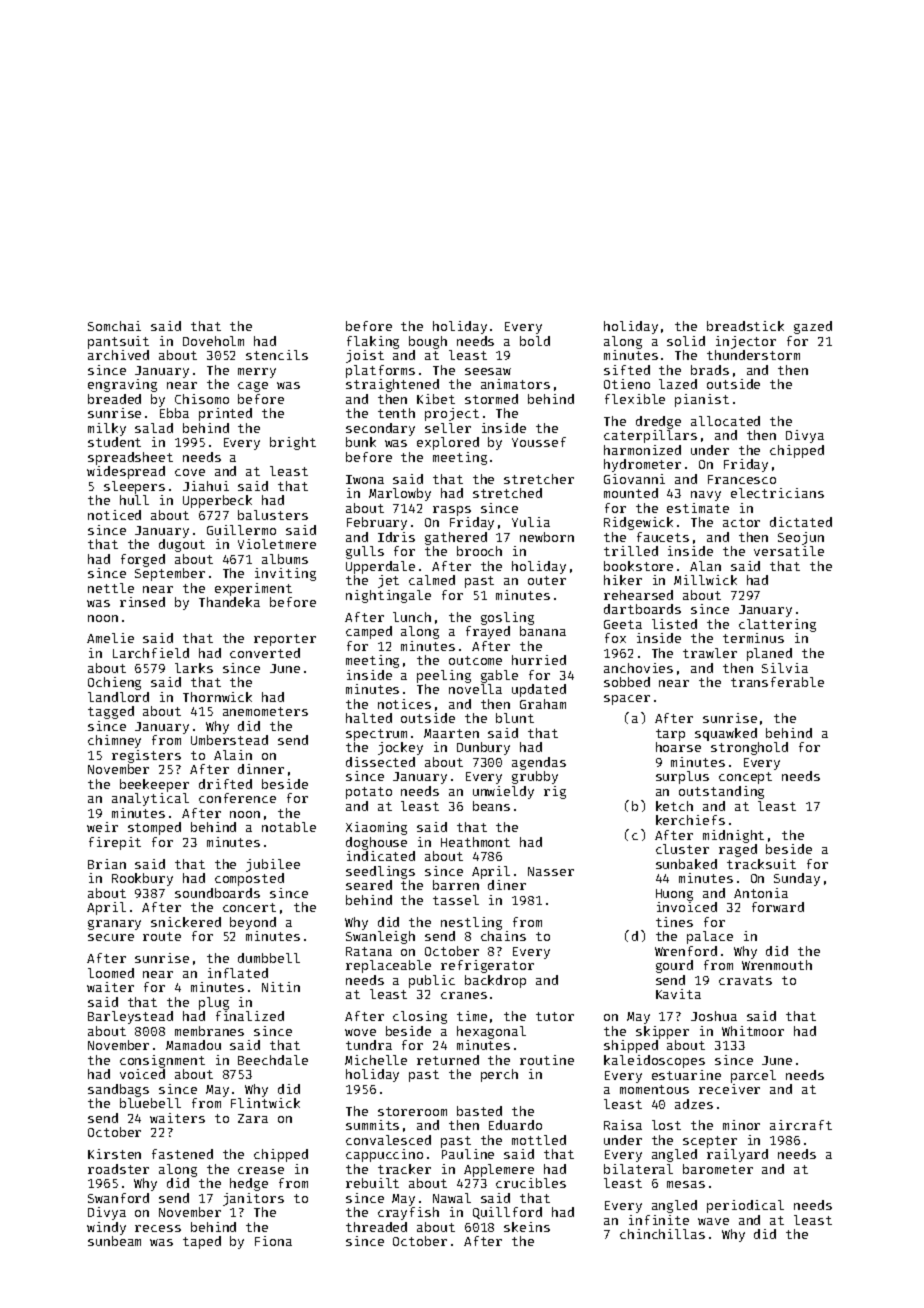  I want to click on seared, so click(369, 885).
